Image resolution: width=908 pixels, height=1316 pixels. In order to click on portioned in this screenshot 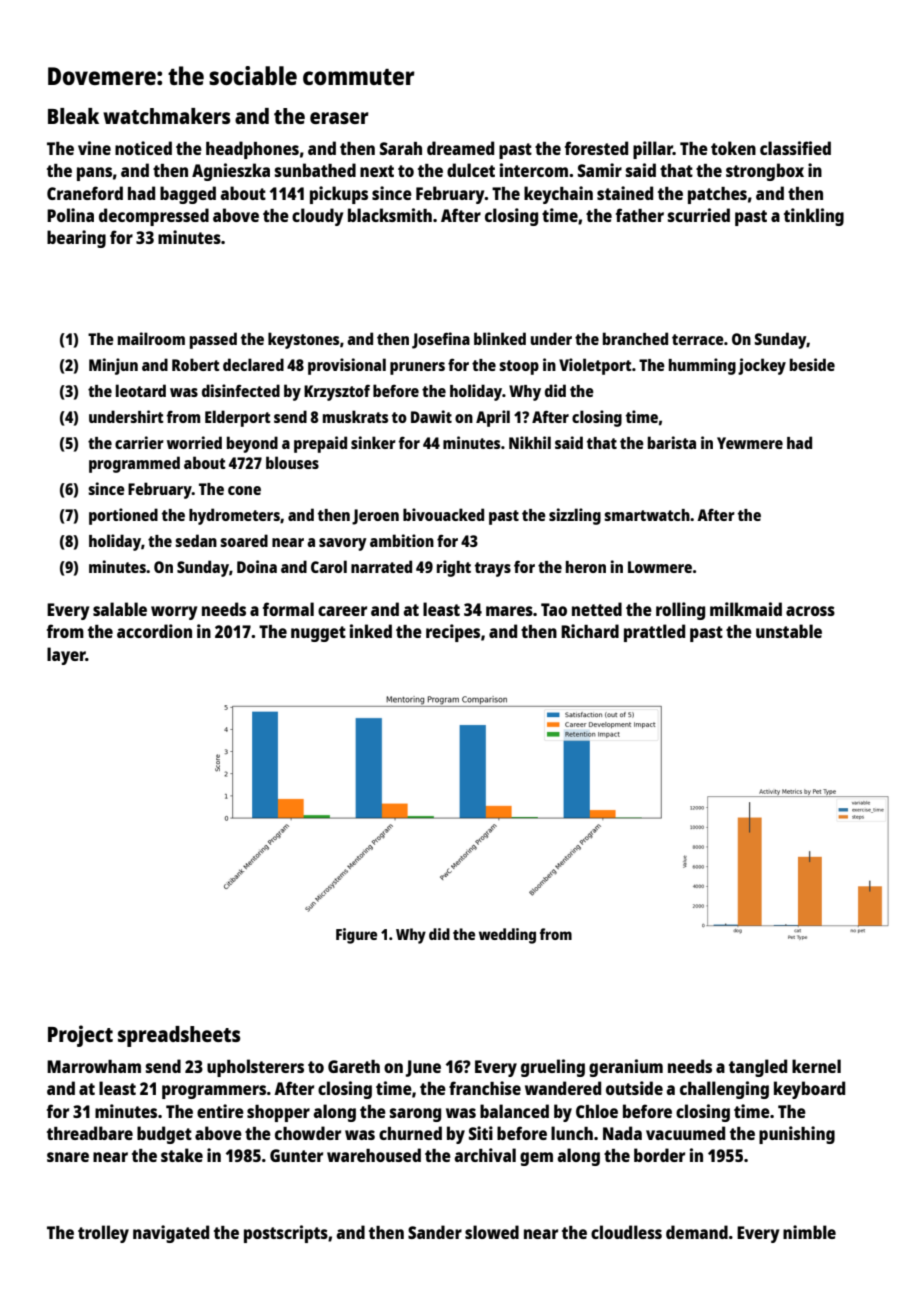, I will do `click(123, 516)`.
